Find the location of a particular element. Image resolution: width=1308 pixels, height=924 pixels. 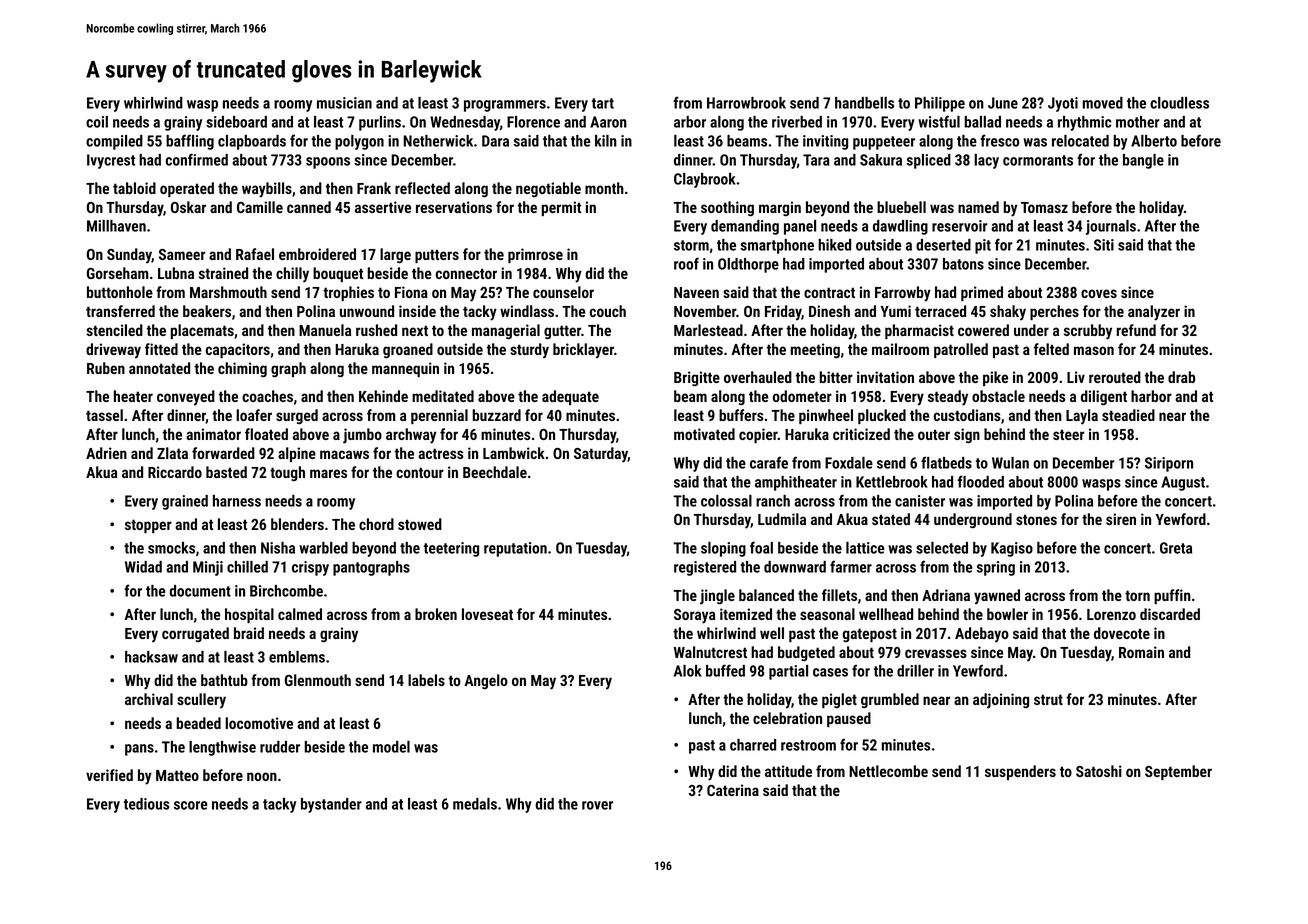

primed is located at coordinates (982, 293).
